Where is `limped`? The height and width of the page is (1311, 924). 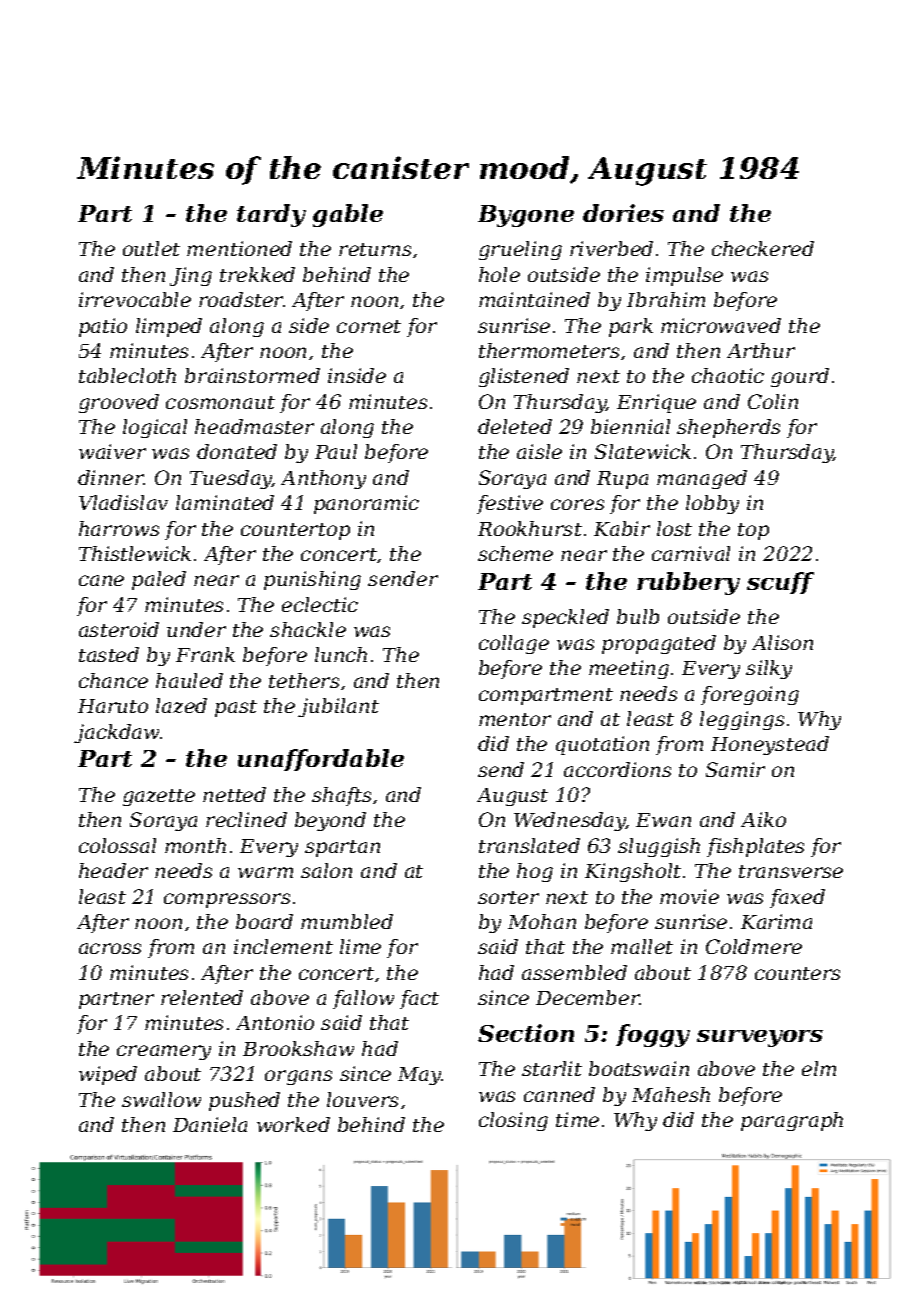 limped is located at coordinates (169, 327).
